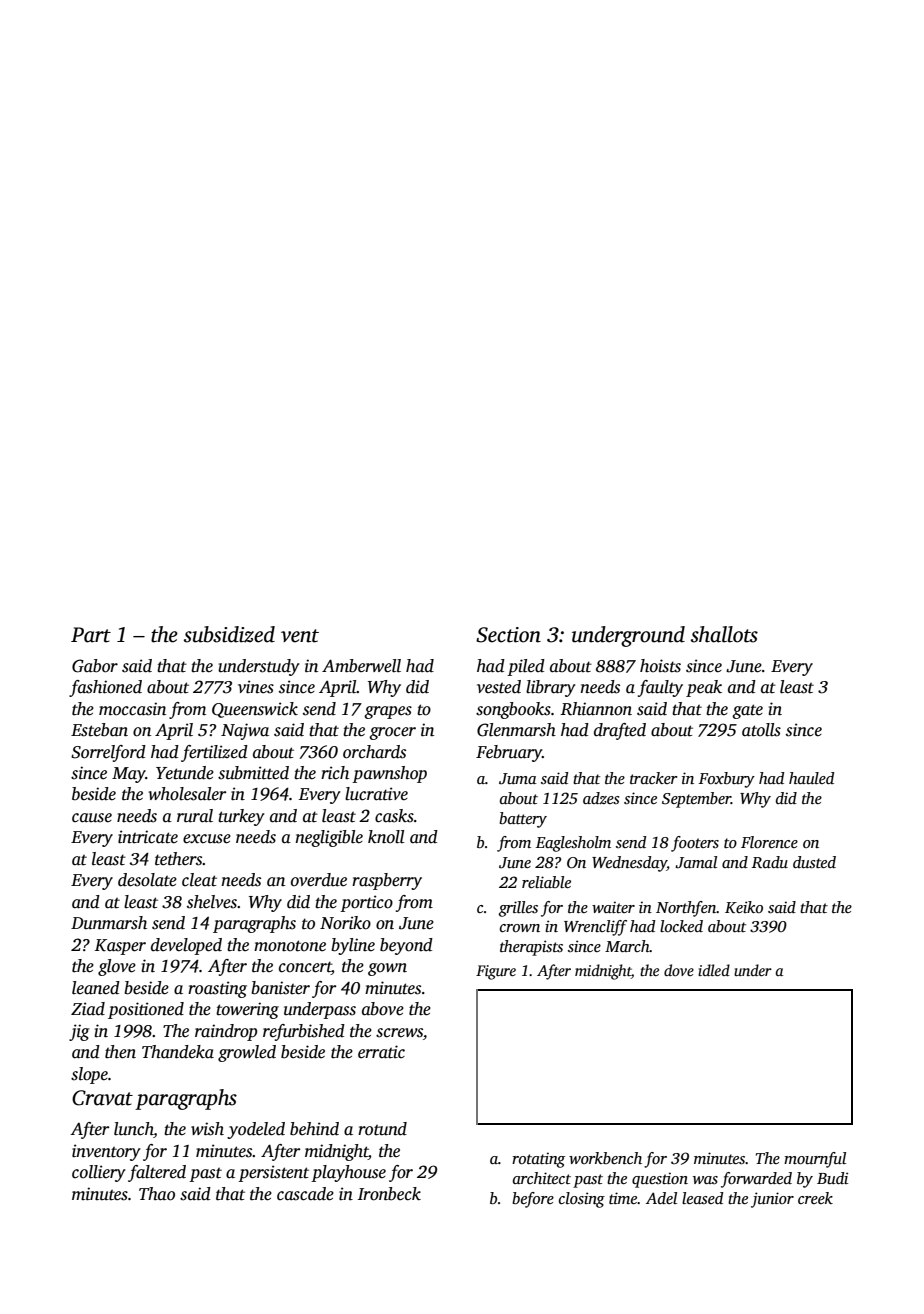 The width and height of the screenshot is (924, 1314). What do you see at coordinates (157, 1194) in the screenshot?
I see `Thao` at bounding box center [157, 1194].
